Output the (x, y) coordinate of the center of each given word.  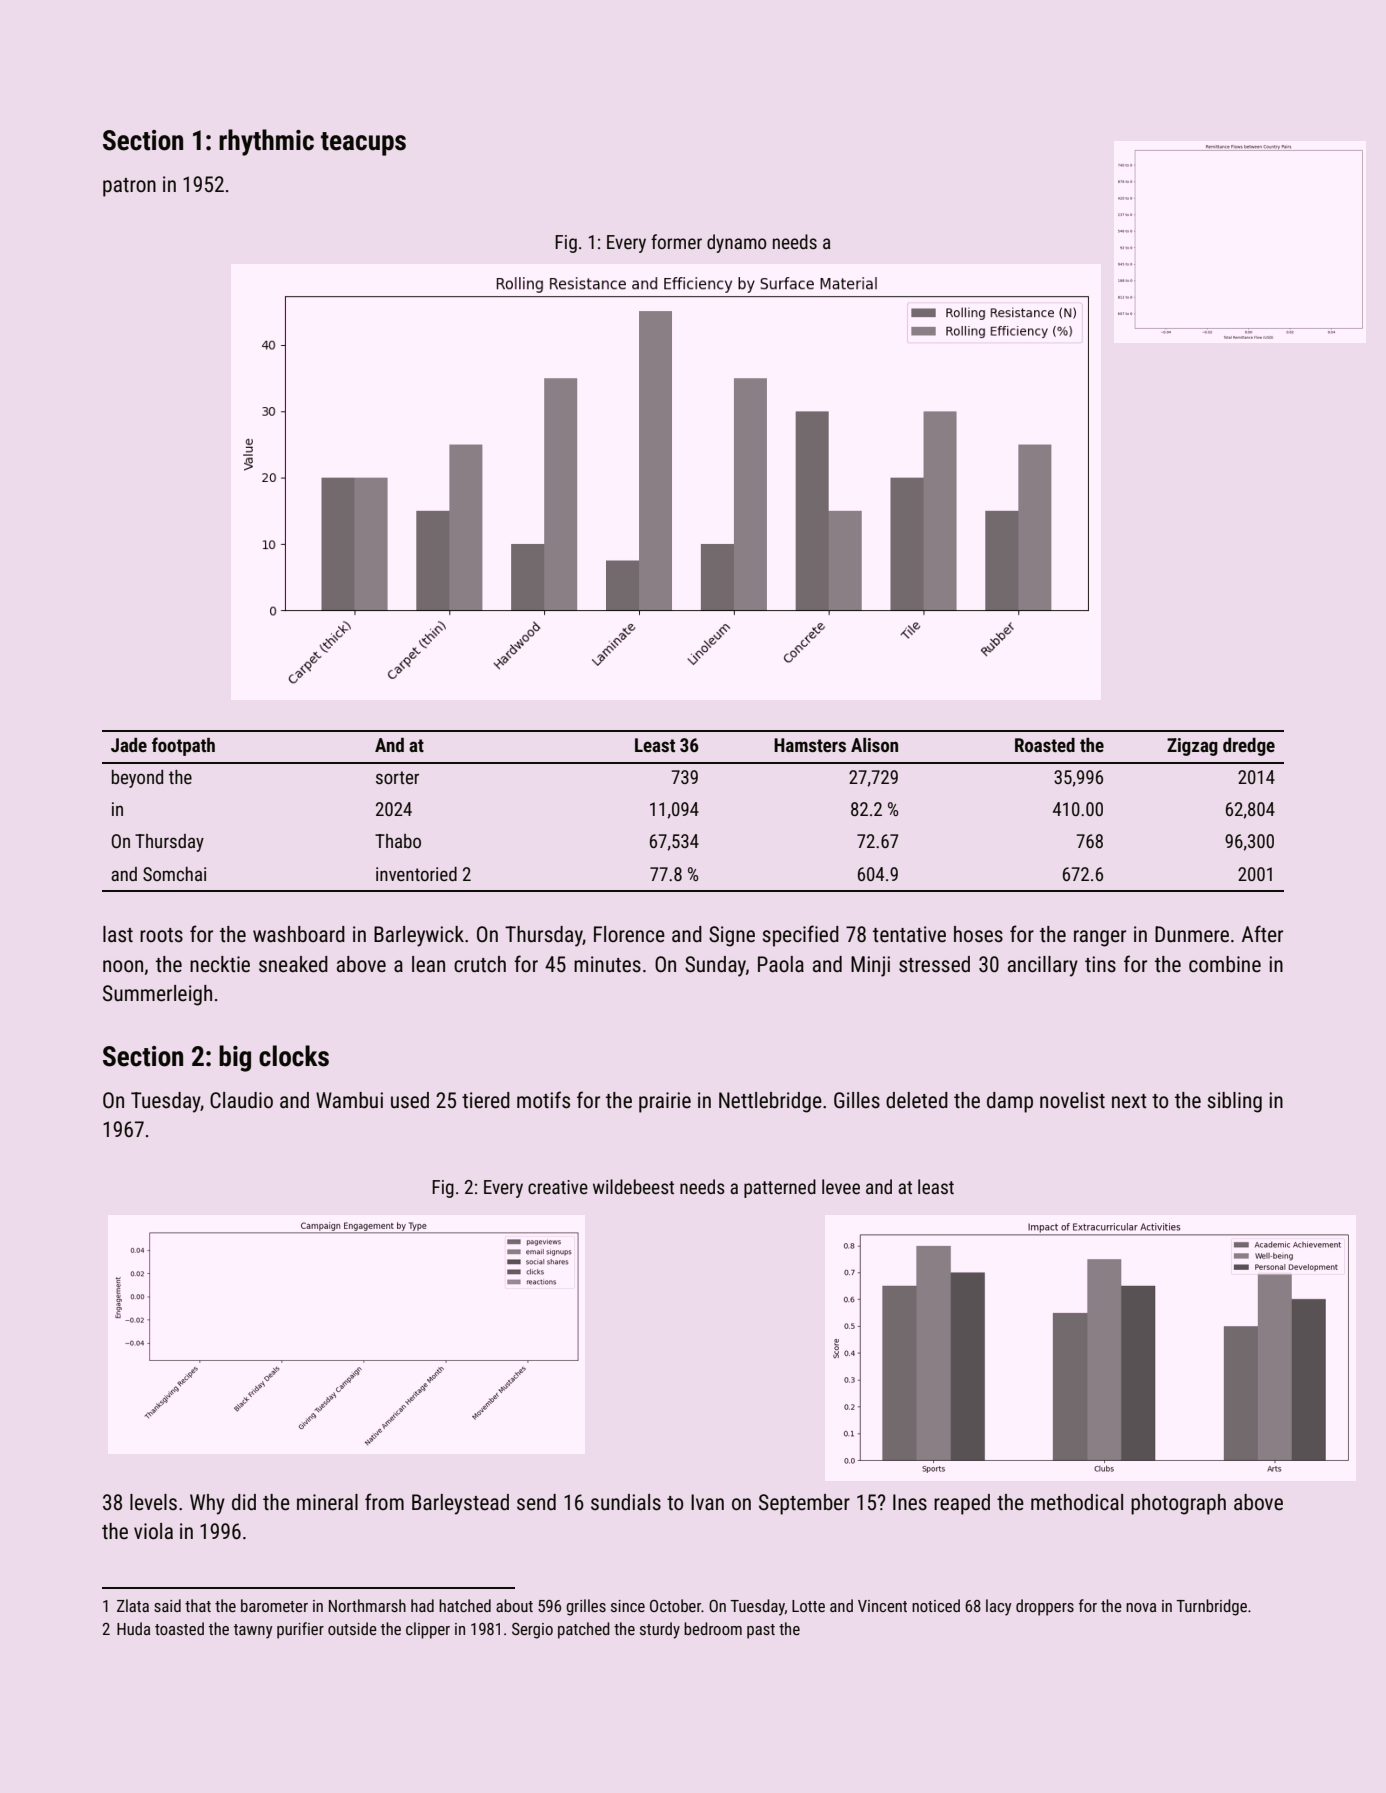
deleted (917, 1100)
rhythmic (266, 142)
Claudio (241, 1100)
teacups (363, 144)
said (167, 1605)
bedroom (713, 1628)
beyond (137, 779)
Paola (781, 964)
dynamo (736, 243)
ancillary (1043, 966)
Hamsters (810, 745)
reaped (962, 1504)
